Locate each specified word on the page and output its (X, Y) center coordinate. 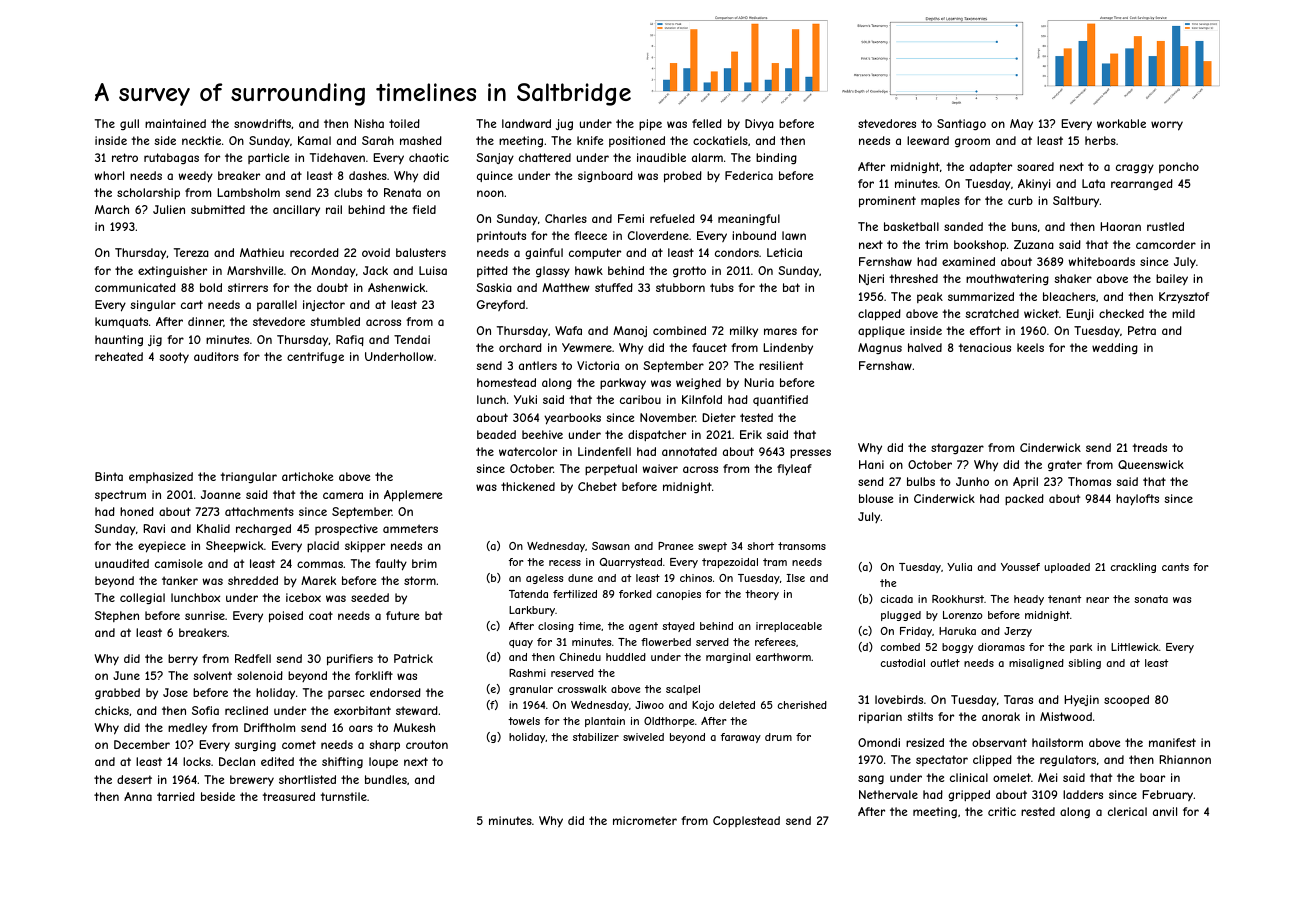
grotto (689, 272)
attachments (259, 511)
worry (1167, 126)
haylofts (1137, 500)
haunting (119, 340)
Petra (1142, 330)
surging (255, 746)
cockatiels (720, 140)
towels (524, 721)
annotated (689, 451)
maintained (175, 123)
